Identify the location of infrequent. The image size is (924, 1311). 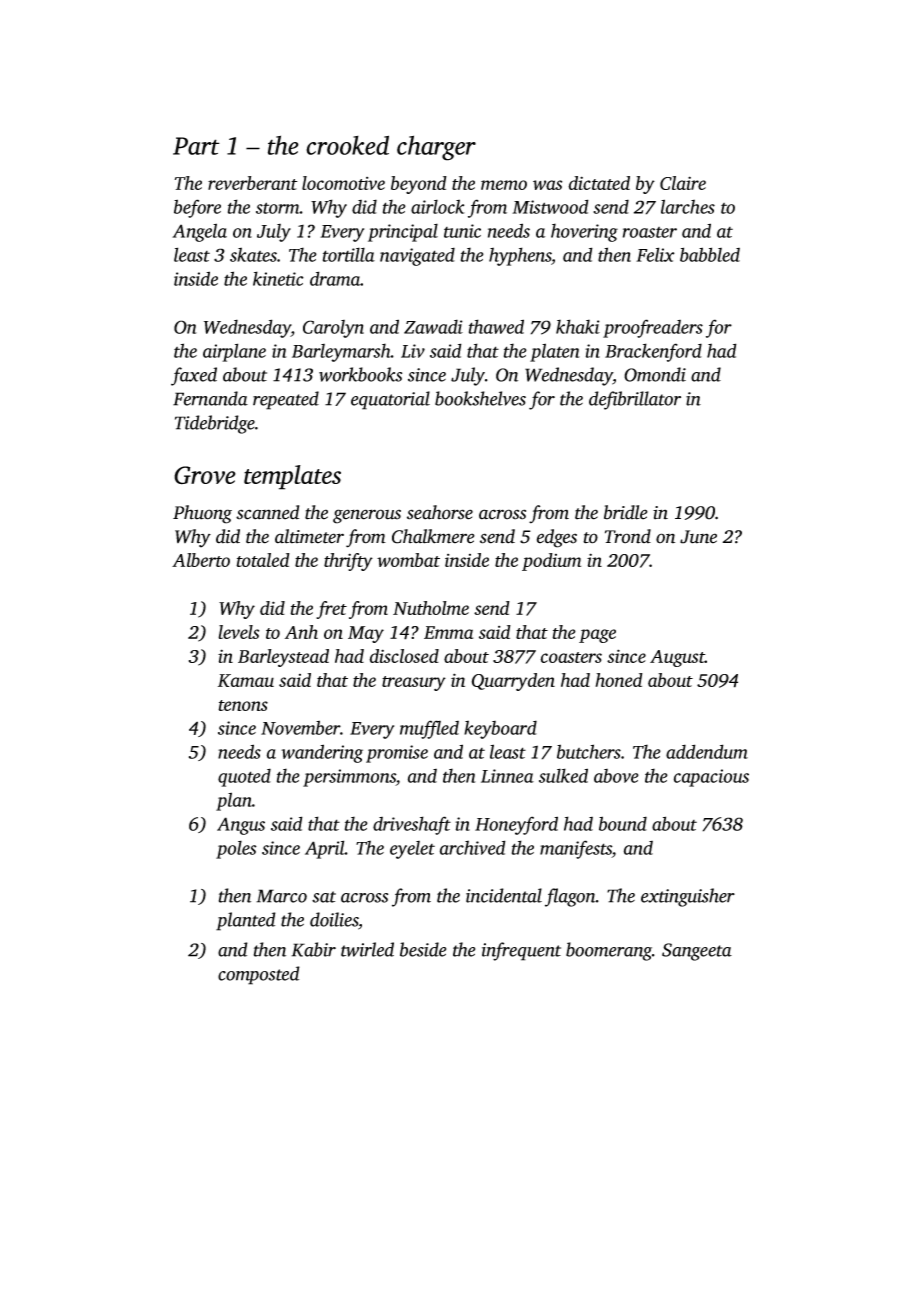
(521, 951).
